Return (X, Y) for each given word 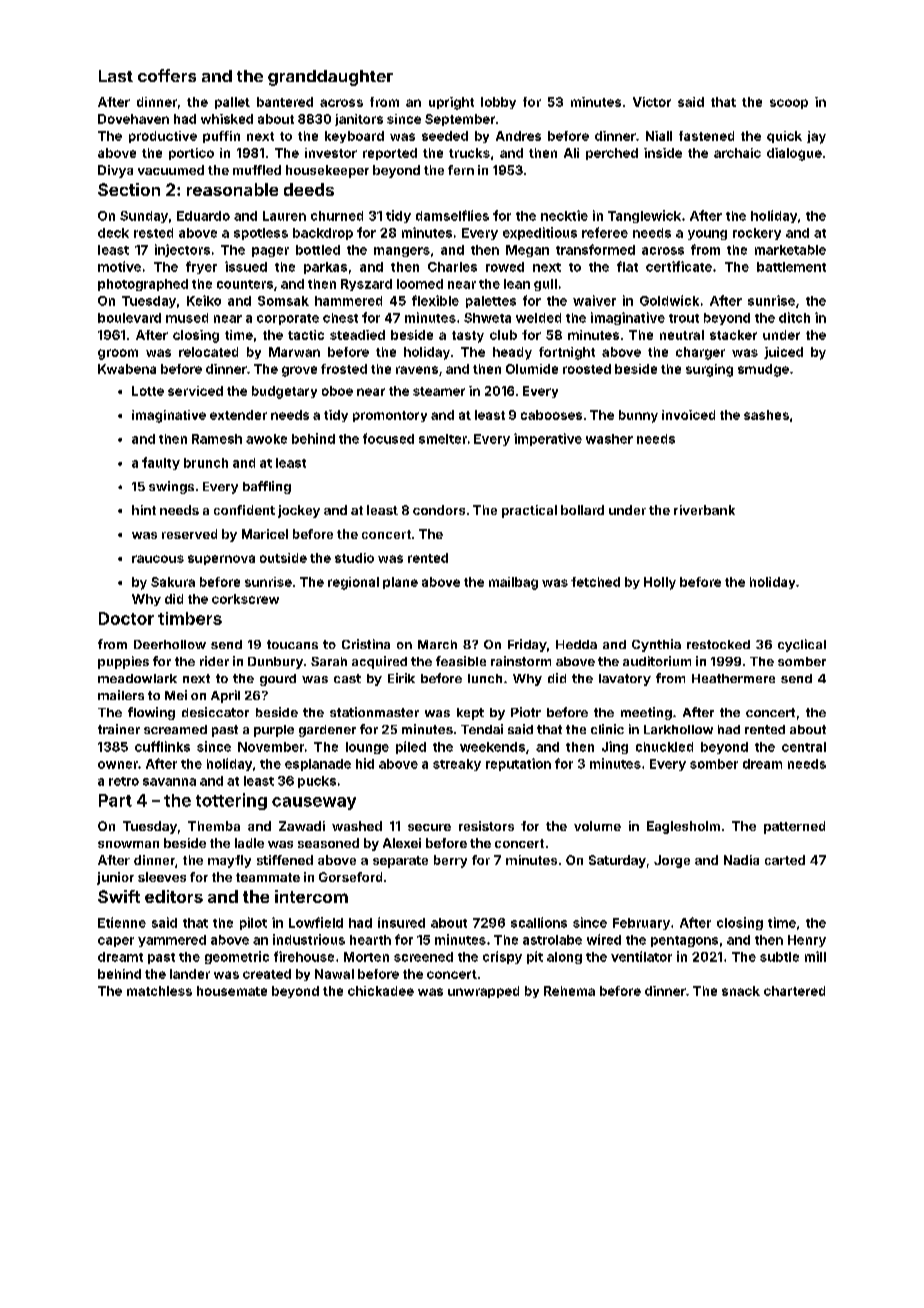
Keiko (204, 300)
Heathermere (733, 678)
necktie (564, 215)
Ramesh (217, 439)
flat (627, 266)
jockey (299, 511)
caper (116, 942)
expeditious (540, 233)
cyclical (802, 645)
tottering (231, 801)
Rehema (569, 991)
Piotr (526, 712)
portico (191, 154)
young (707, 235)
